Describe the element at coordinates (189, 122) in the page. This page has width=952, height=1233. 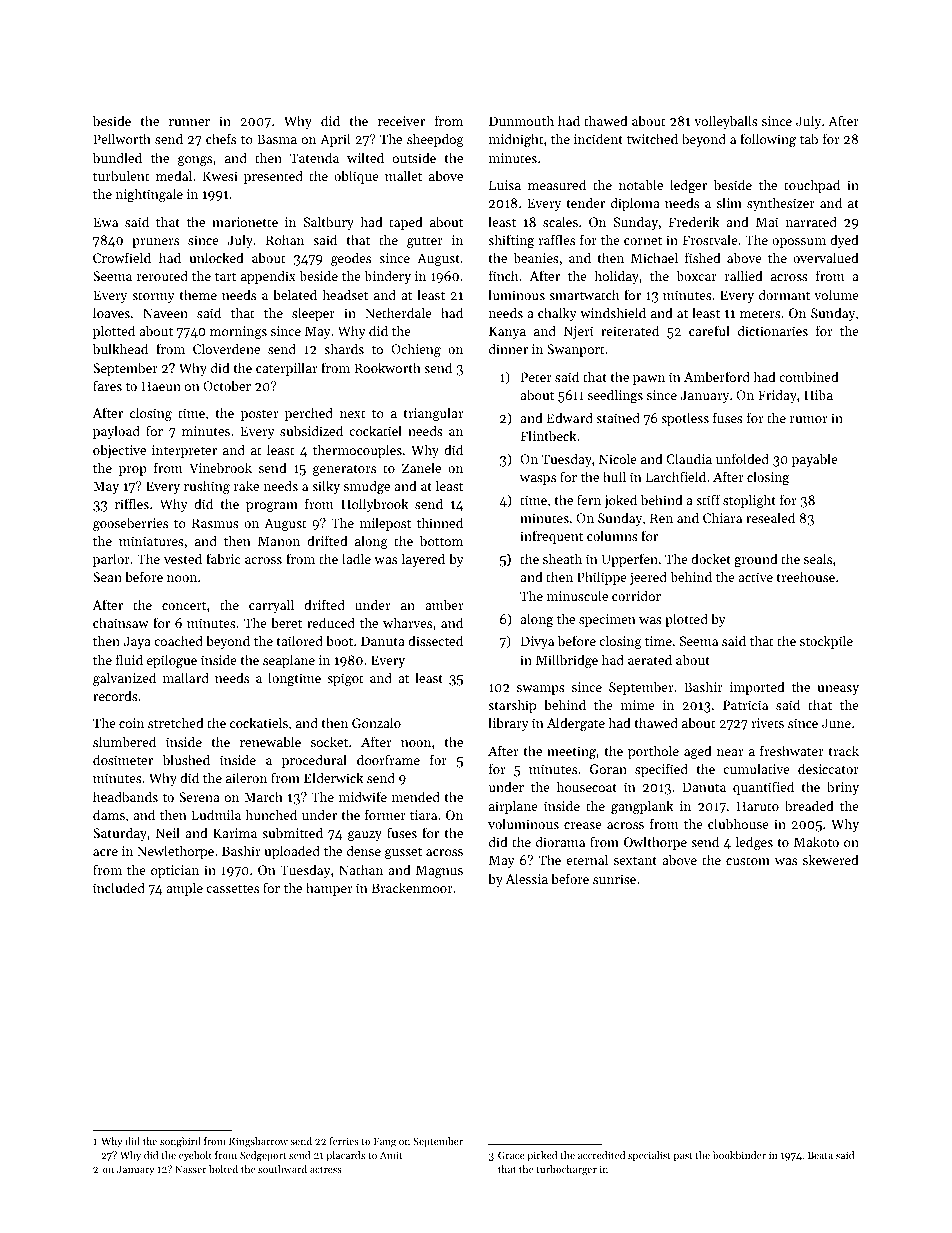
I see `runner` at that location.
